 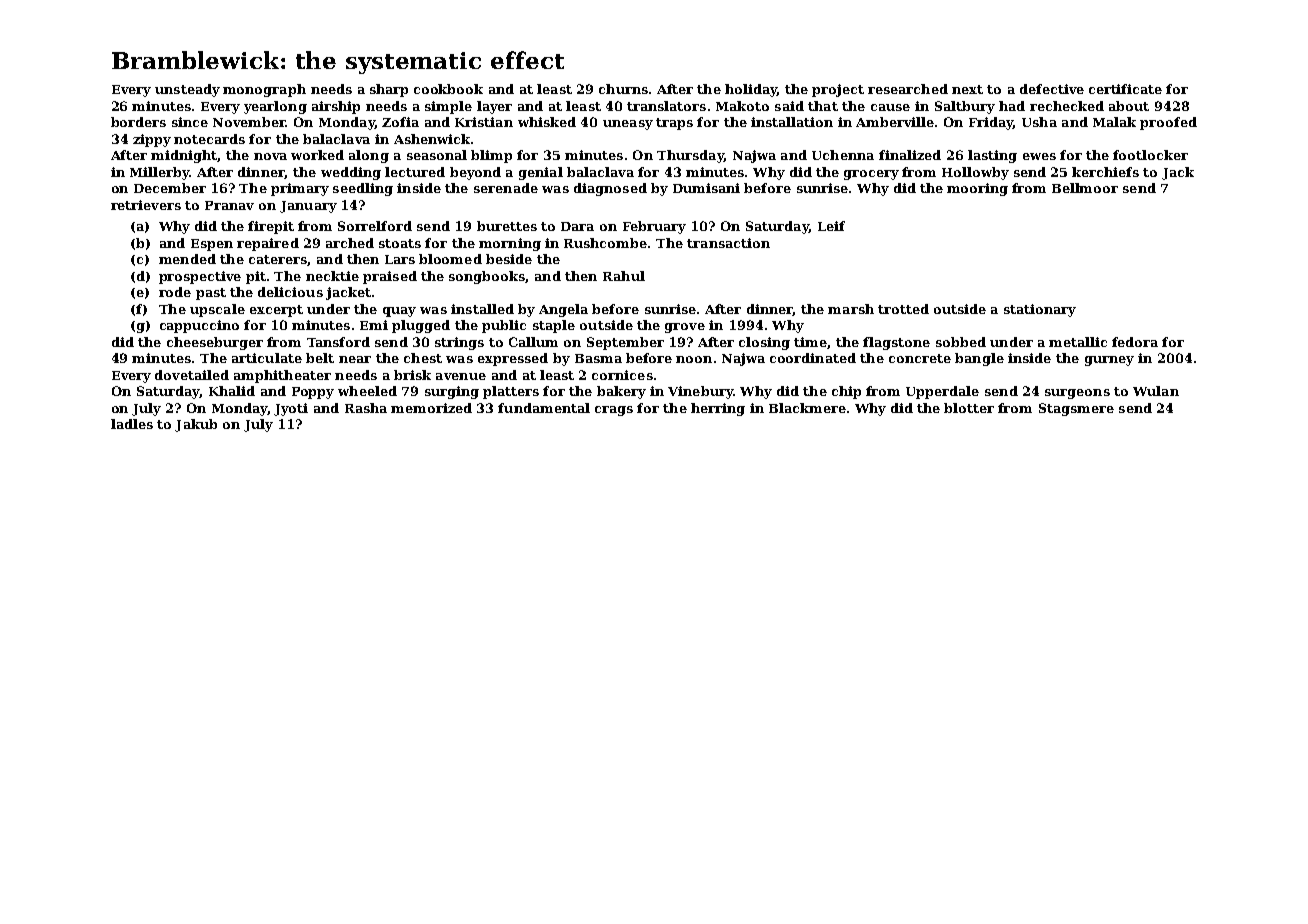 I want to click on sharp, so click(x=389, y=90).
